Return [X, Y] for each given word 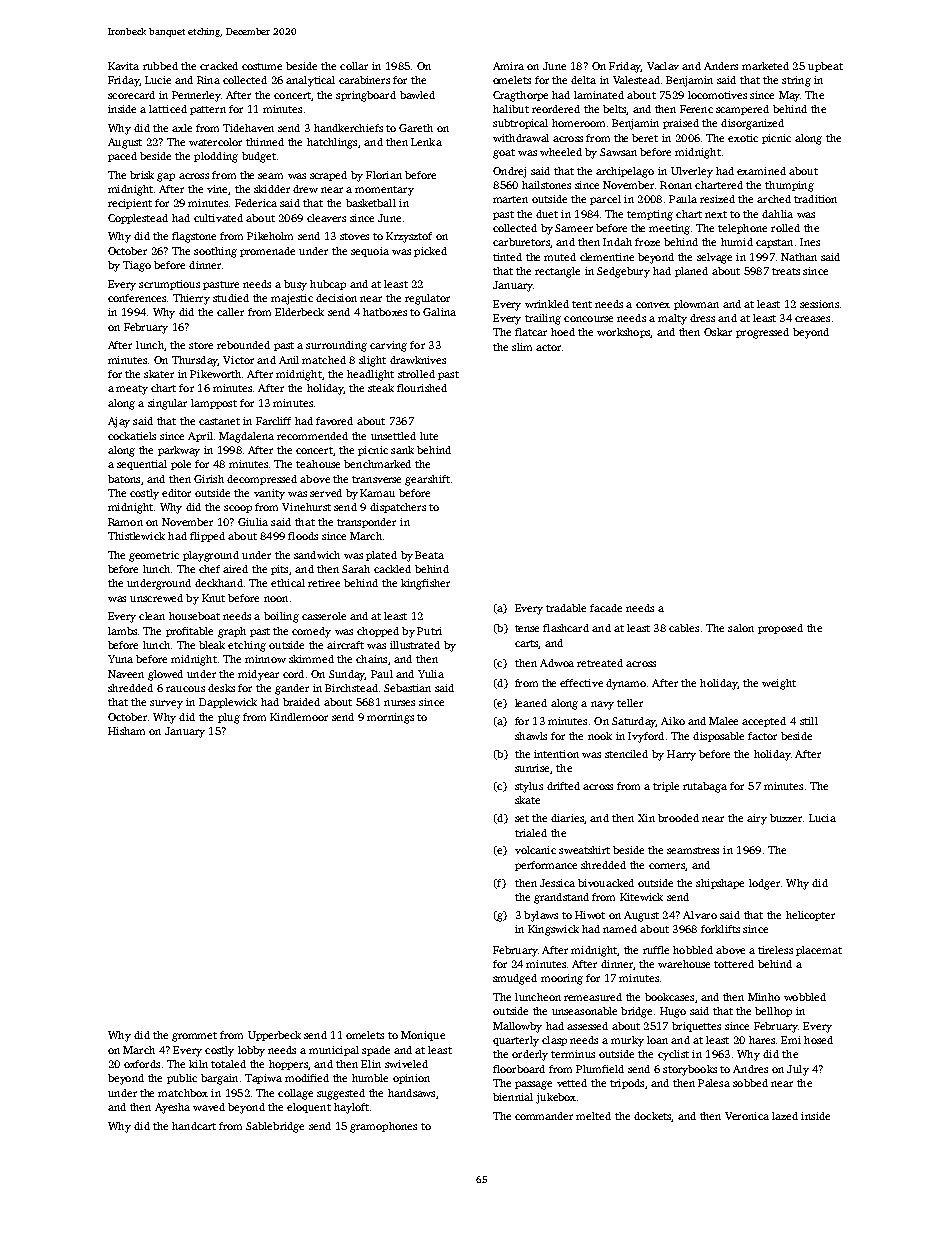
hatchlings [332, 143]
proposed [780, 629]
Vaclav [663, 66]
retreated [600, 663]
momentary [384, 191]
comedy [311, 632]
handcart [194, 1126]
